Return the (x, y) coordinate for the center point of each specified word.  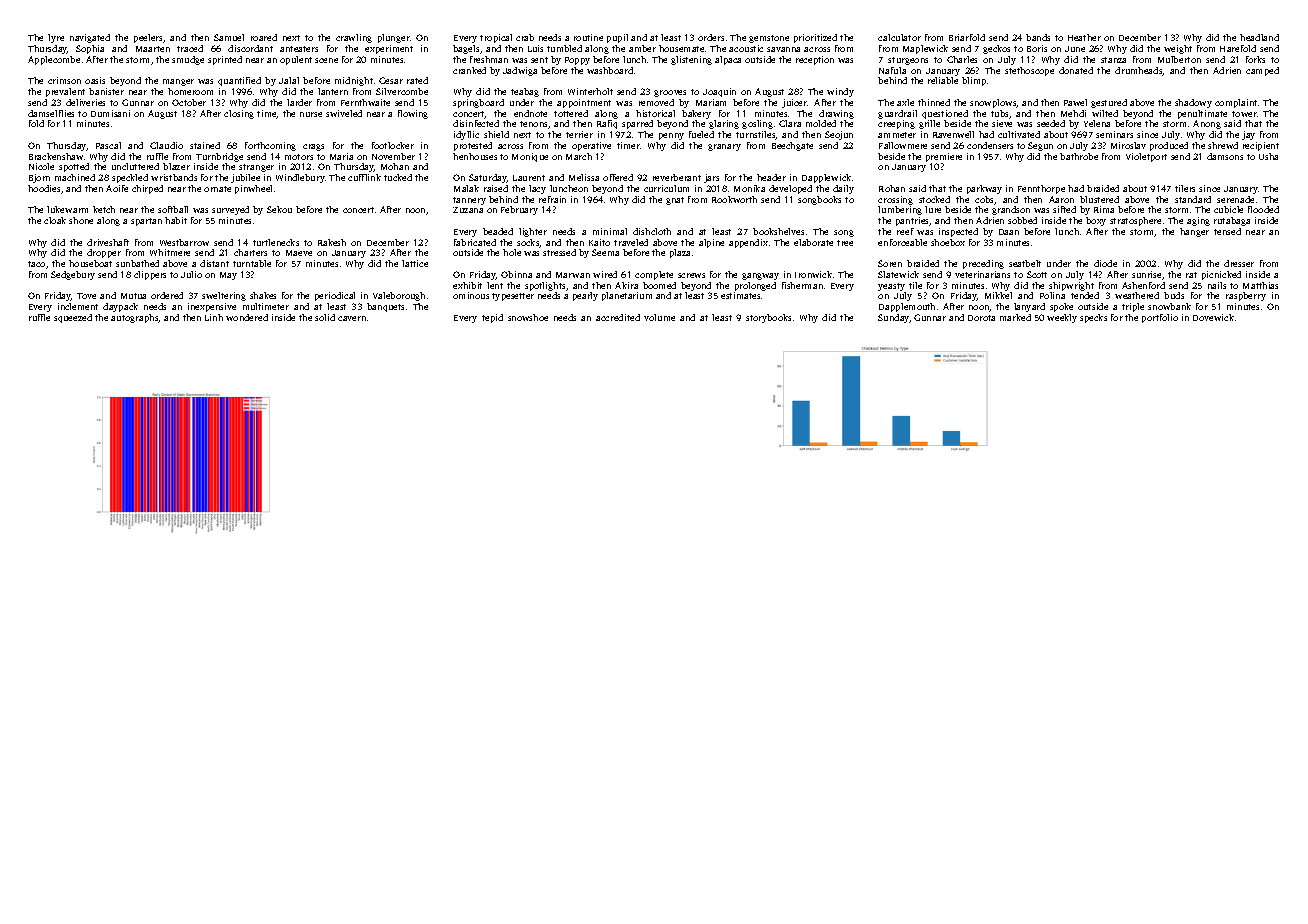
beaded (498, 231)
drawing (836, 114)
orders (711, 37)
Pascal (108, 145)
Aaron (1061, 199)
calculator (899, 37)
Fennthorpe (1041, 189)
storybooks (768, 318)
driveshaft (108, 242)
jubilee (245, 178)
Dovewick (1213, 317)
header (771, 177)
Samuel (229, 37)
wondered (247, 317)
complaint (1236, 103)
